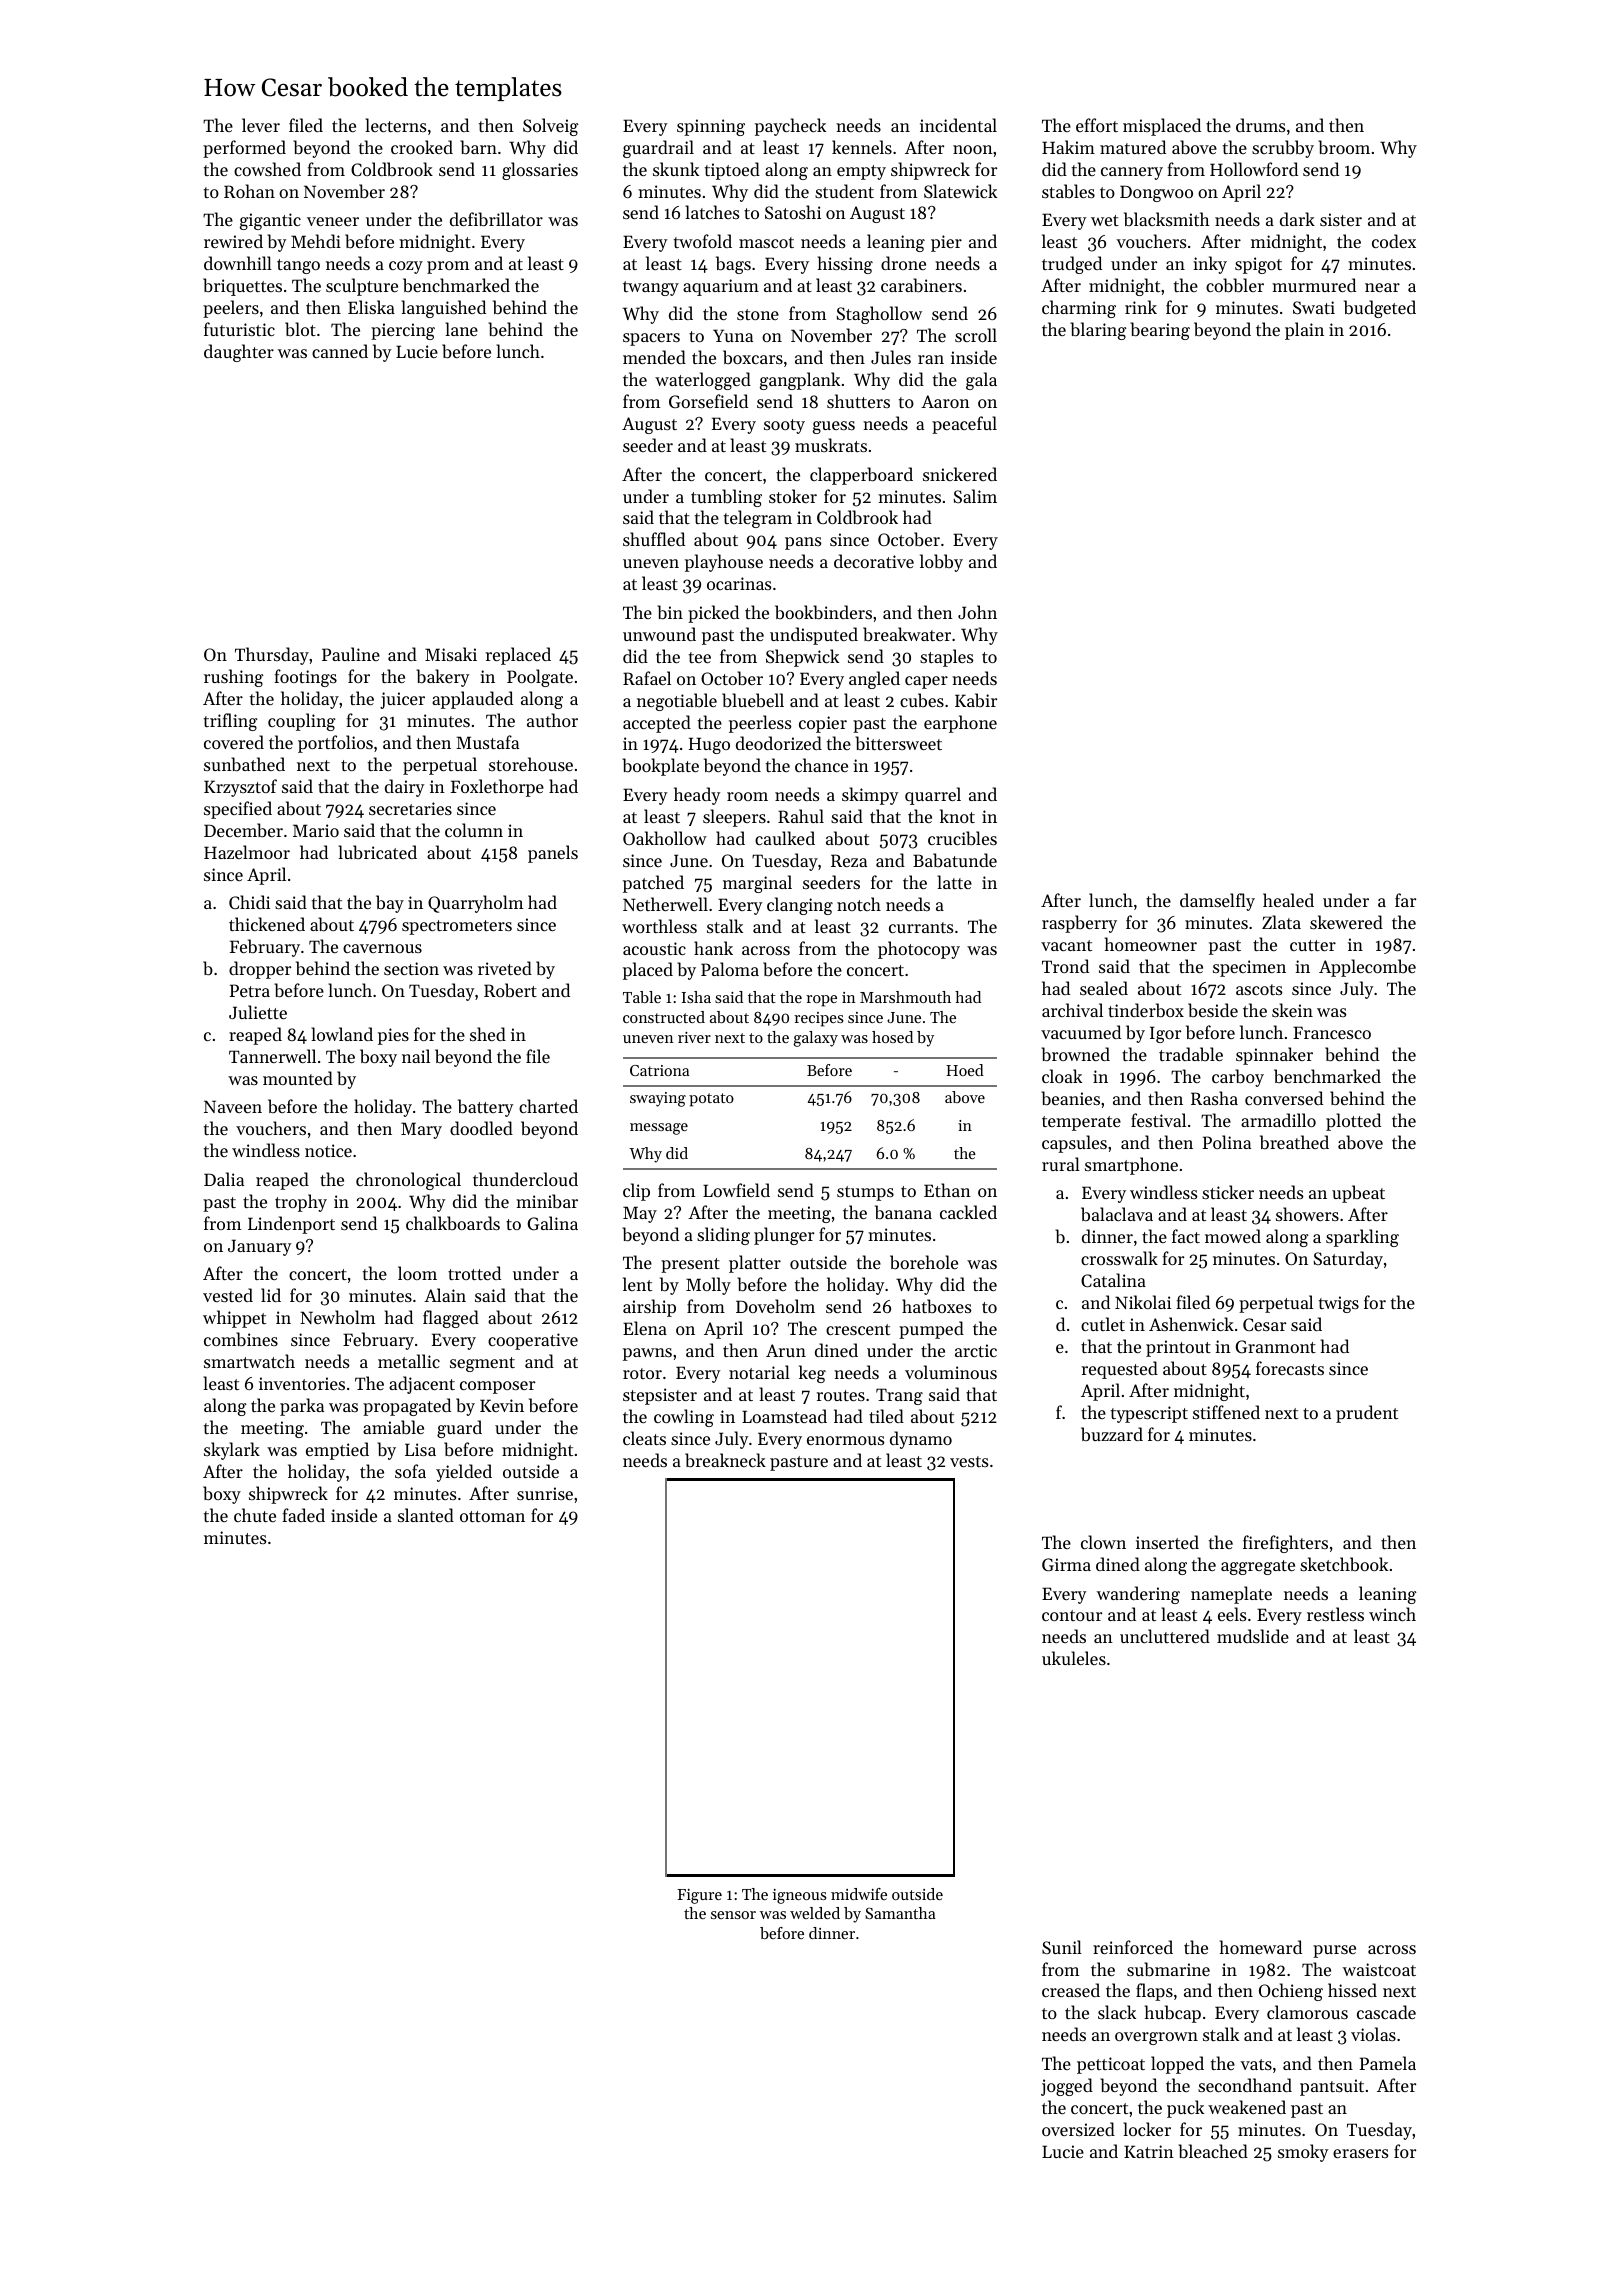 The height and width of the screenshot is (2292, 1620). What do you see at coordinates (699, 1896) in the screenshot?
I see `Figure` at bounding box center [699, 1896].
